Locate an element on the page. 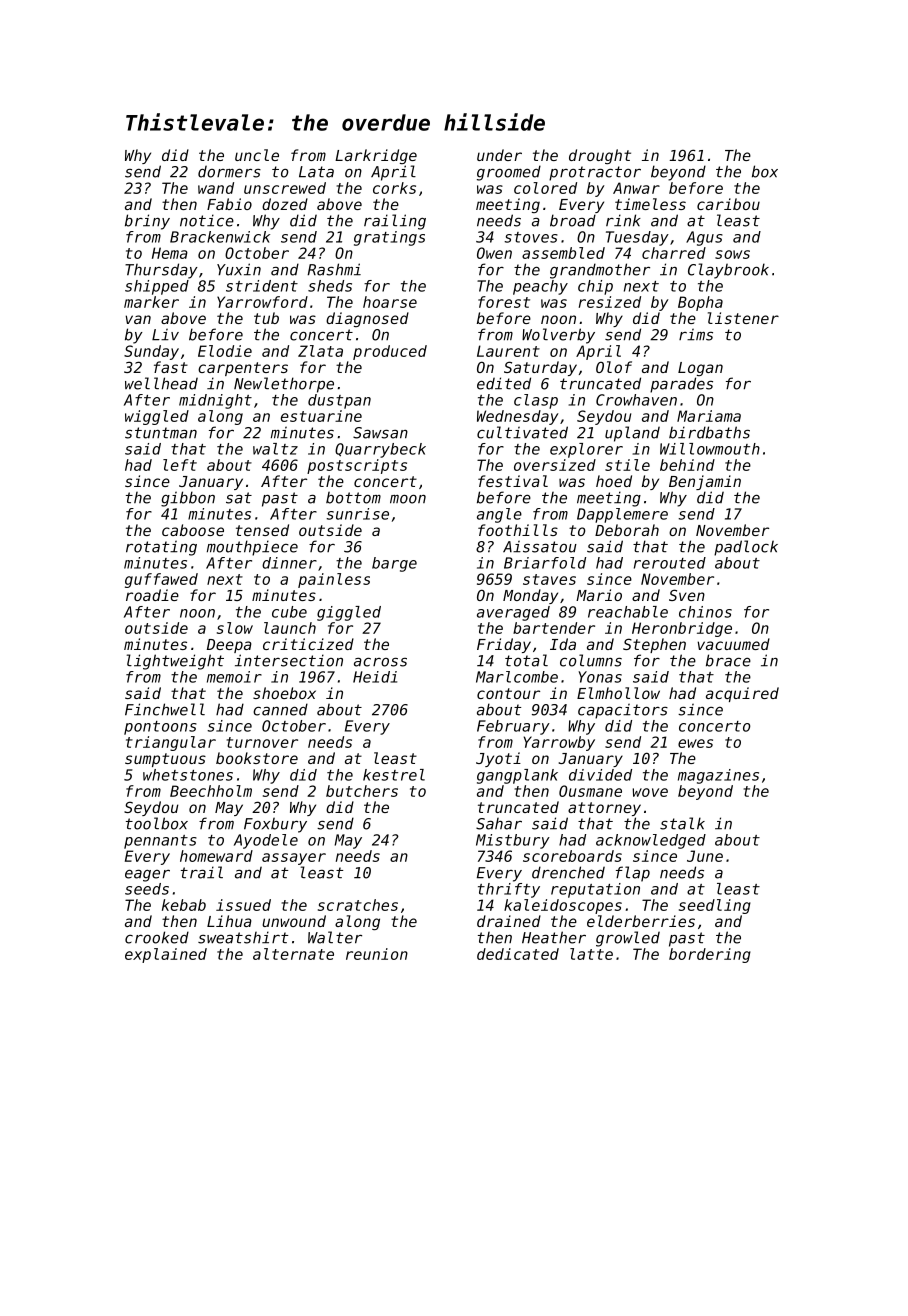 This image has height=1316, width=908. drought is located at coordinates (600, 156).
